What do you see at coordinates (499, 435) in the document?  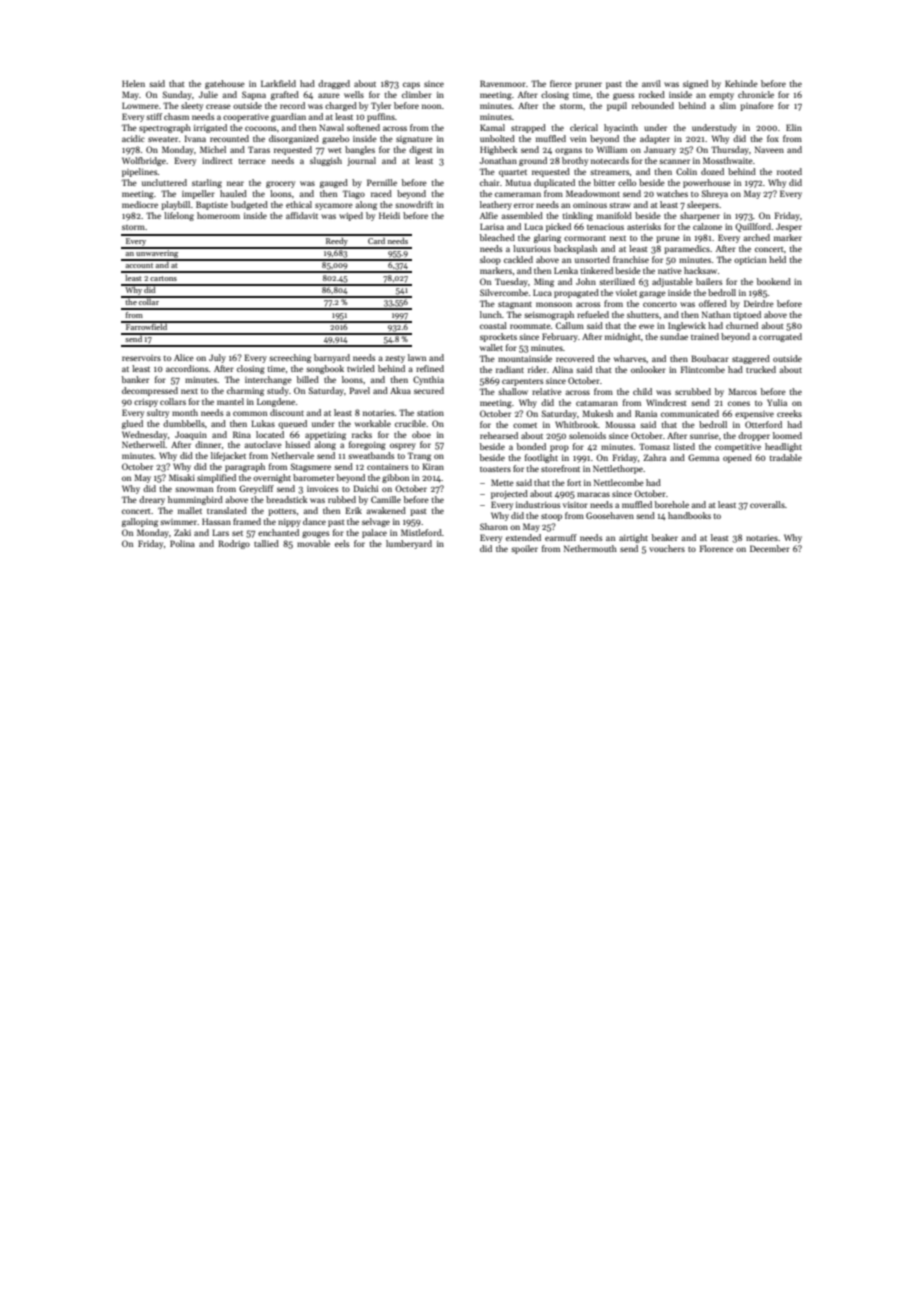 I see `rehearsed` at bounding box center [499, 435].
